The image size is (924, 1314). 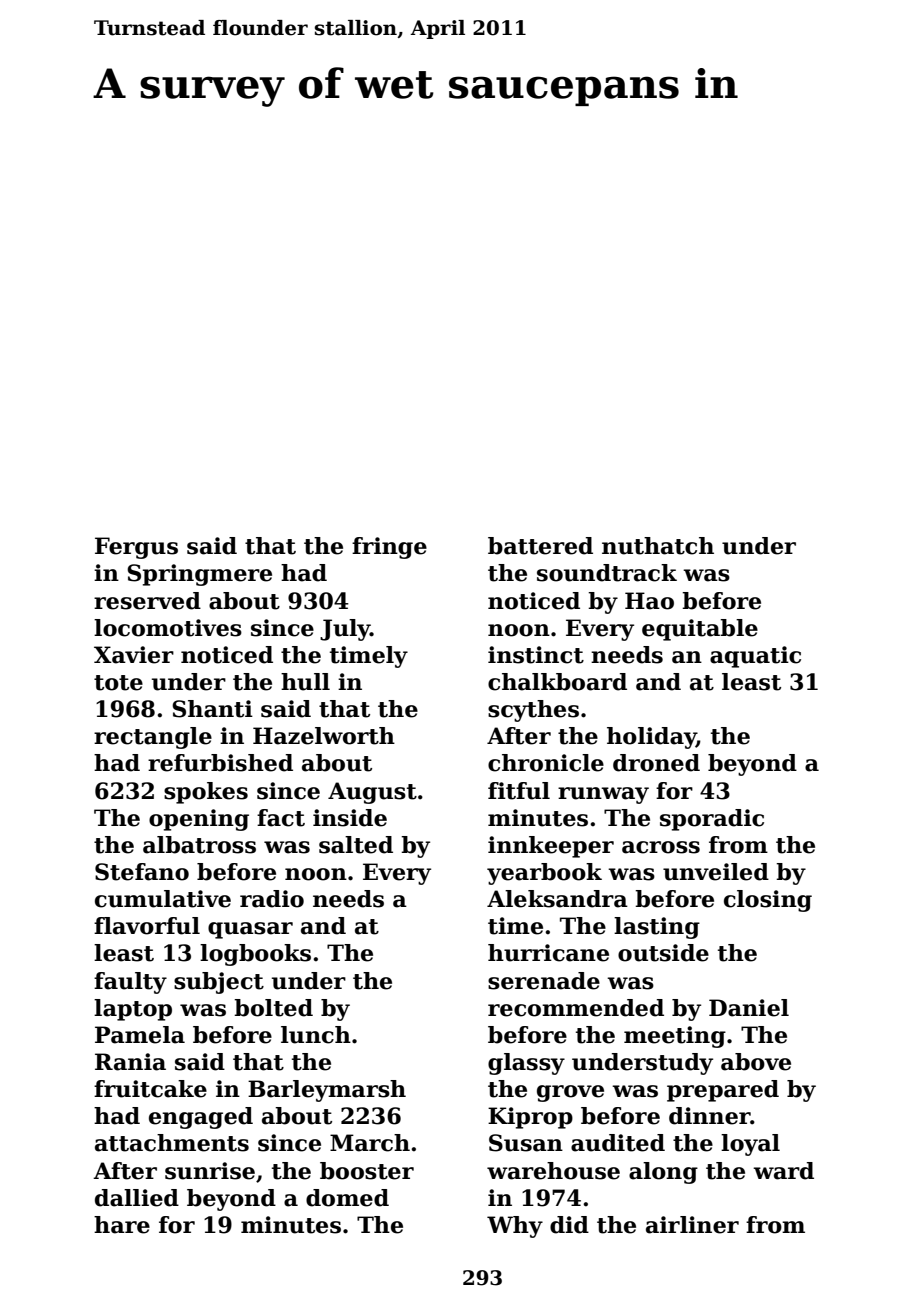 What do you see at coordinates (607, 573) in the screenshot?
I see `soundtrack` at bounding box center [607, 573].
